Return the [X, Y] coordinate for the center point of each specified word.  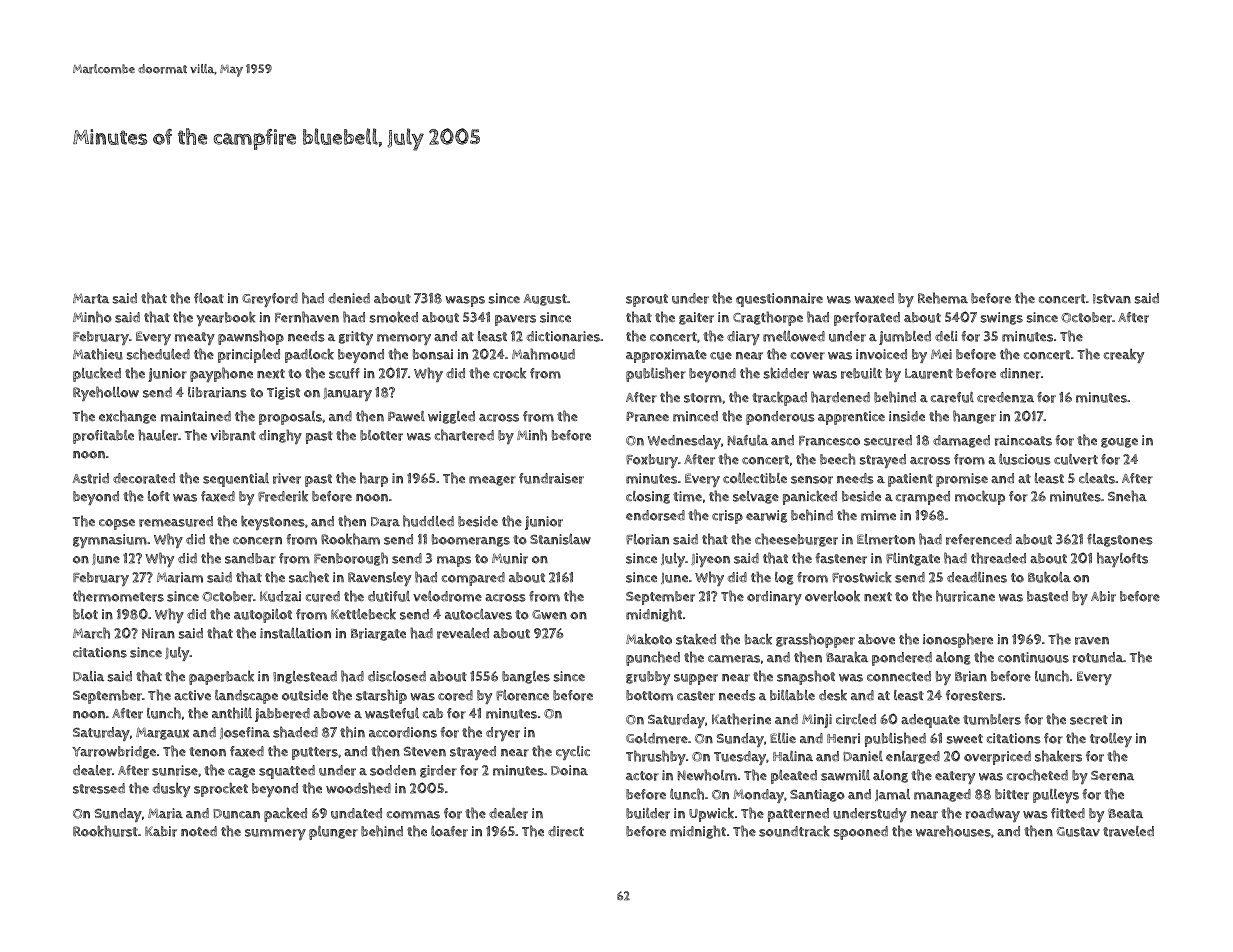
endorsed [655, 515]
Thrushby [656, 757]
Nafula [748, 440]
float [209, 298]
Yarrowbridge [114, 752]
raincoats [1023, 440]
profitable [103, 437]
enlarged [913, 757]
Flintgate [913, 559]
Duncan [236, 814]
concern [257, 541]
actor [642, 776]
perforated [867, 319]
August [545, 300]
